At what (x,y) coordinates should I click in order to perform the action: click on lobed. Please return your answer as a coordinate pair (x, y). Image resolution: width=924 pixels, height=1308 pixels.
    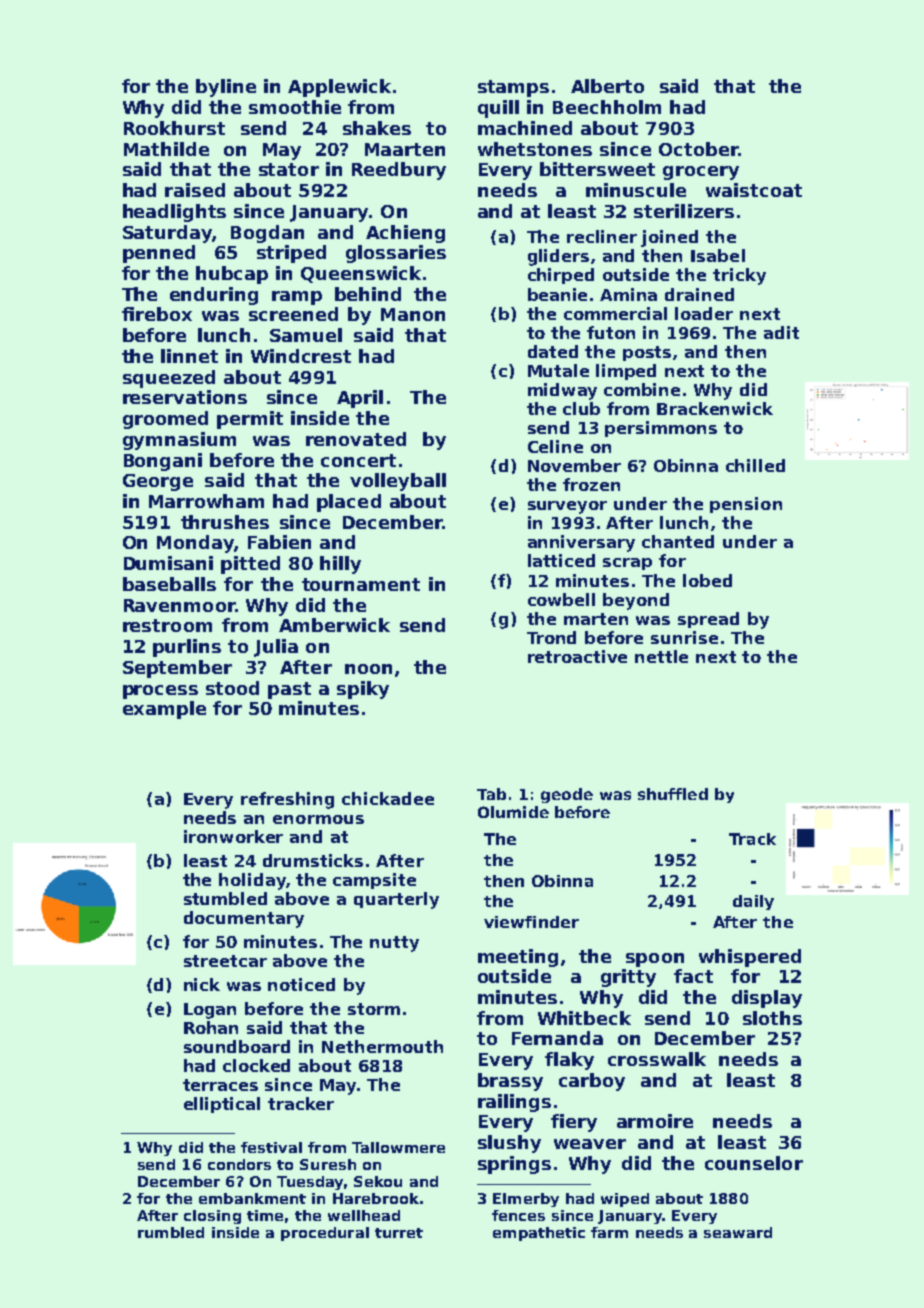
    Looking at the image, I should click on (707, 580).
